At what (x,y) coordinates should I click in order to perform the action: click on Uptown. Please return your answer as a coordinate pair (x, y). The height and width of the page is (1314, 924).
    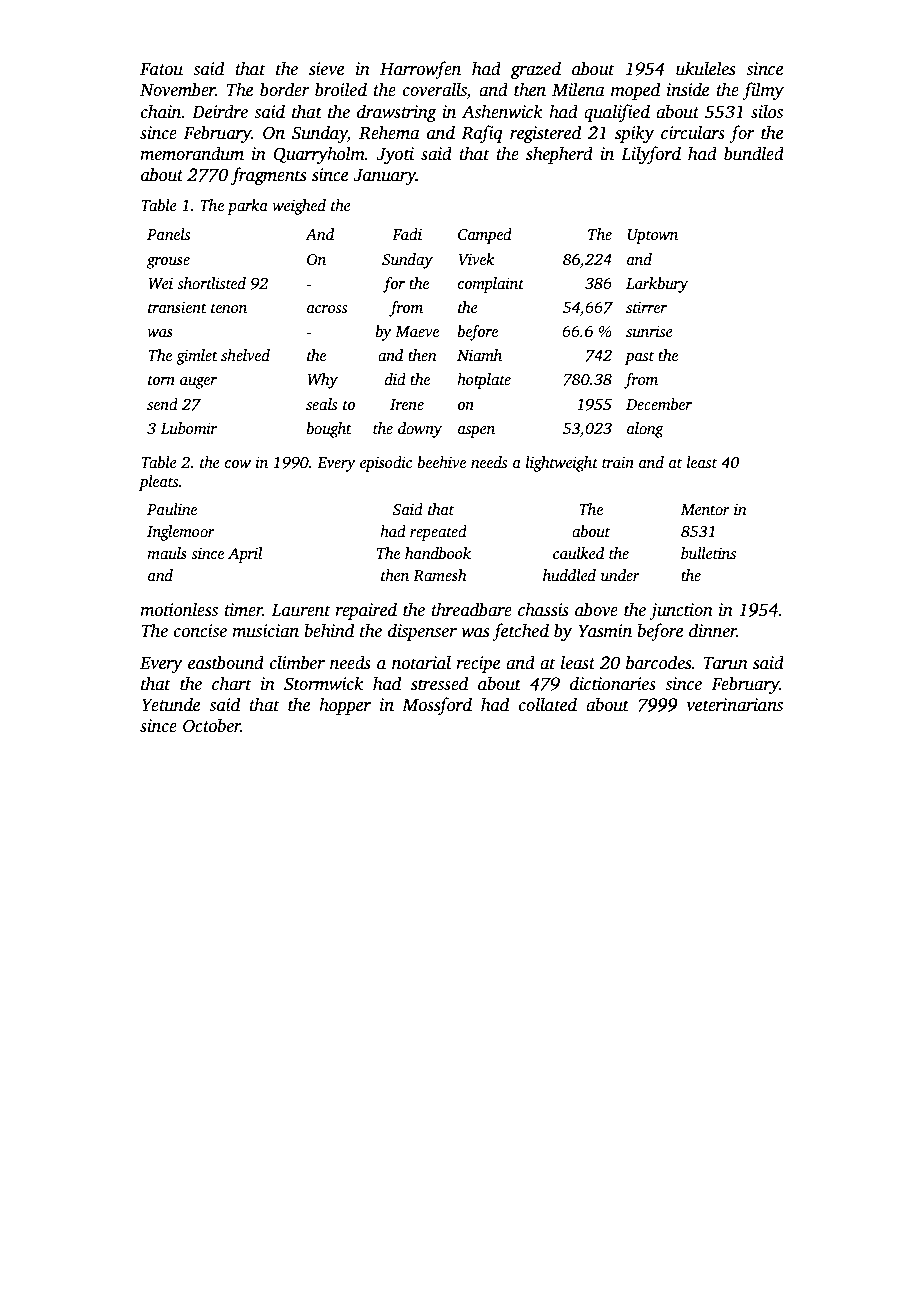
    Looking at the image, I should click on (652, 236).
